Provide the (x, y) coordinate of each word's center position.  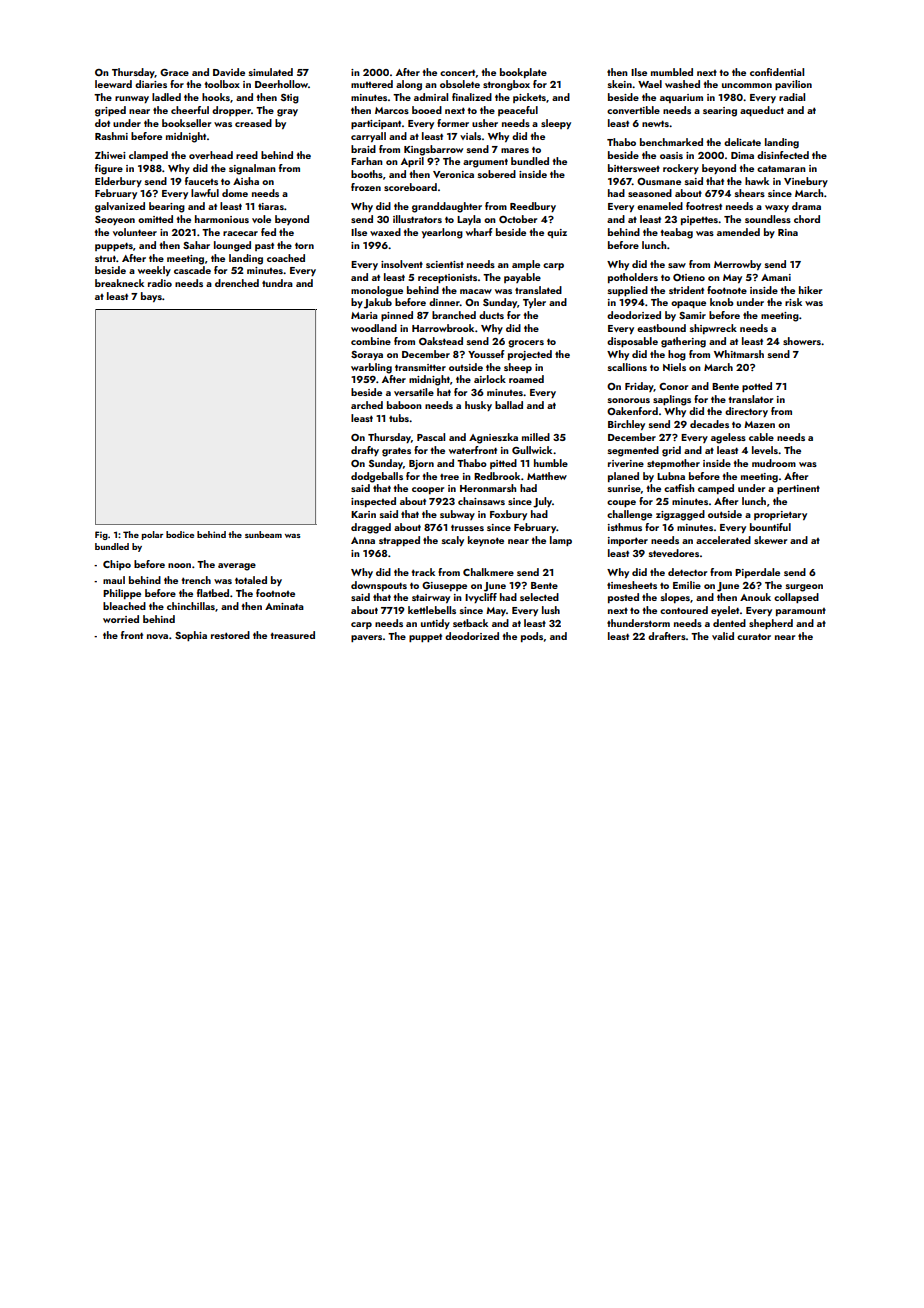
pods (532, 637)
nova (157, 636)
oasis (671, 155)
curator (754, 636)
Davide (229, 72)
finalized (472, 97)
